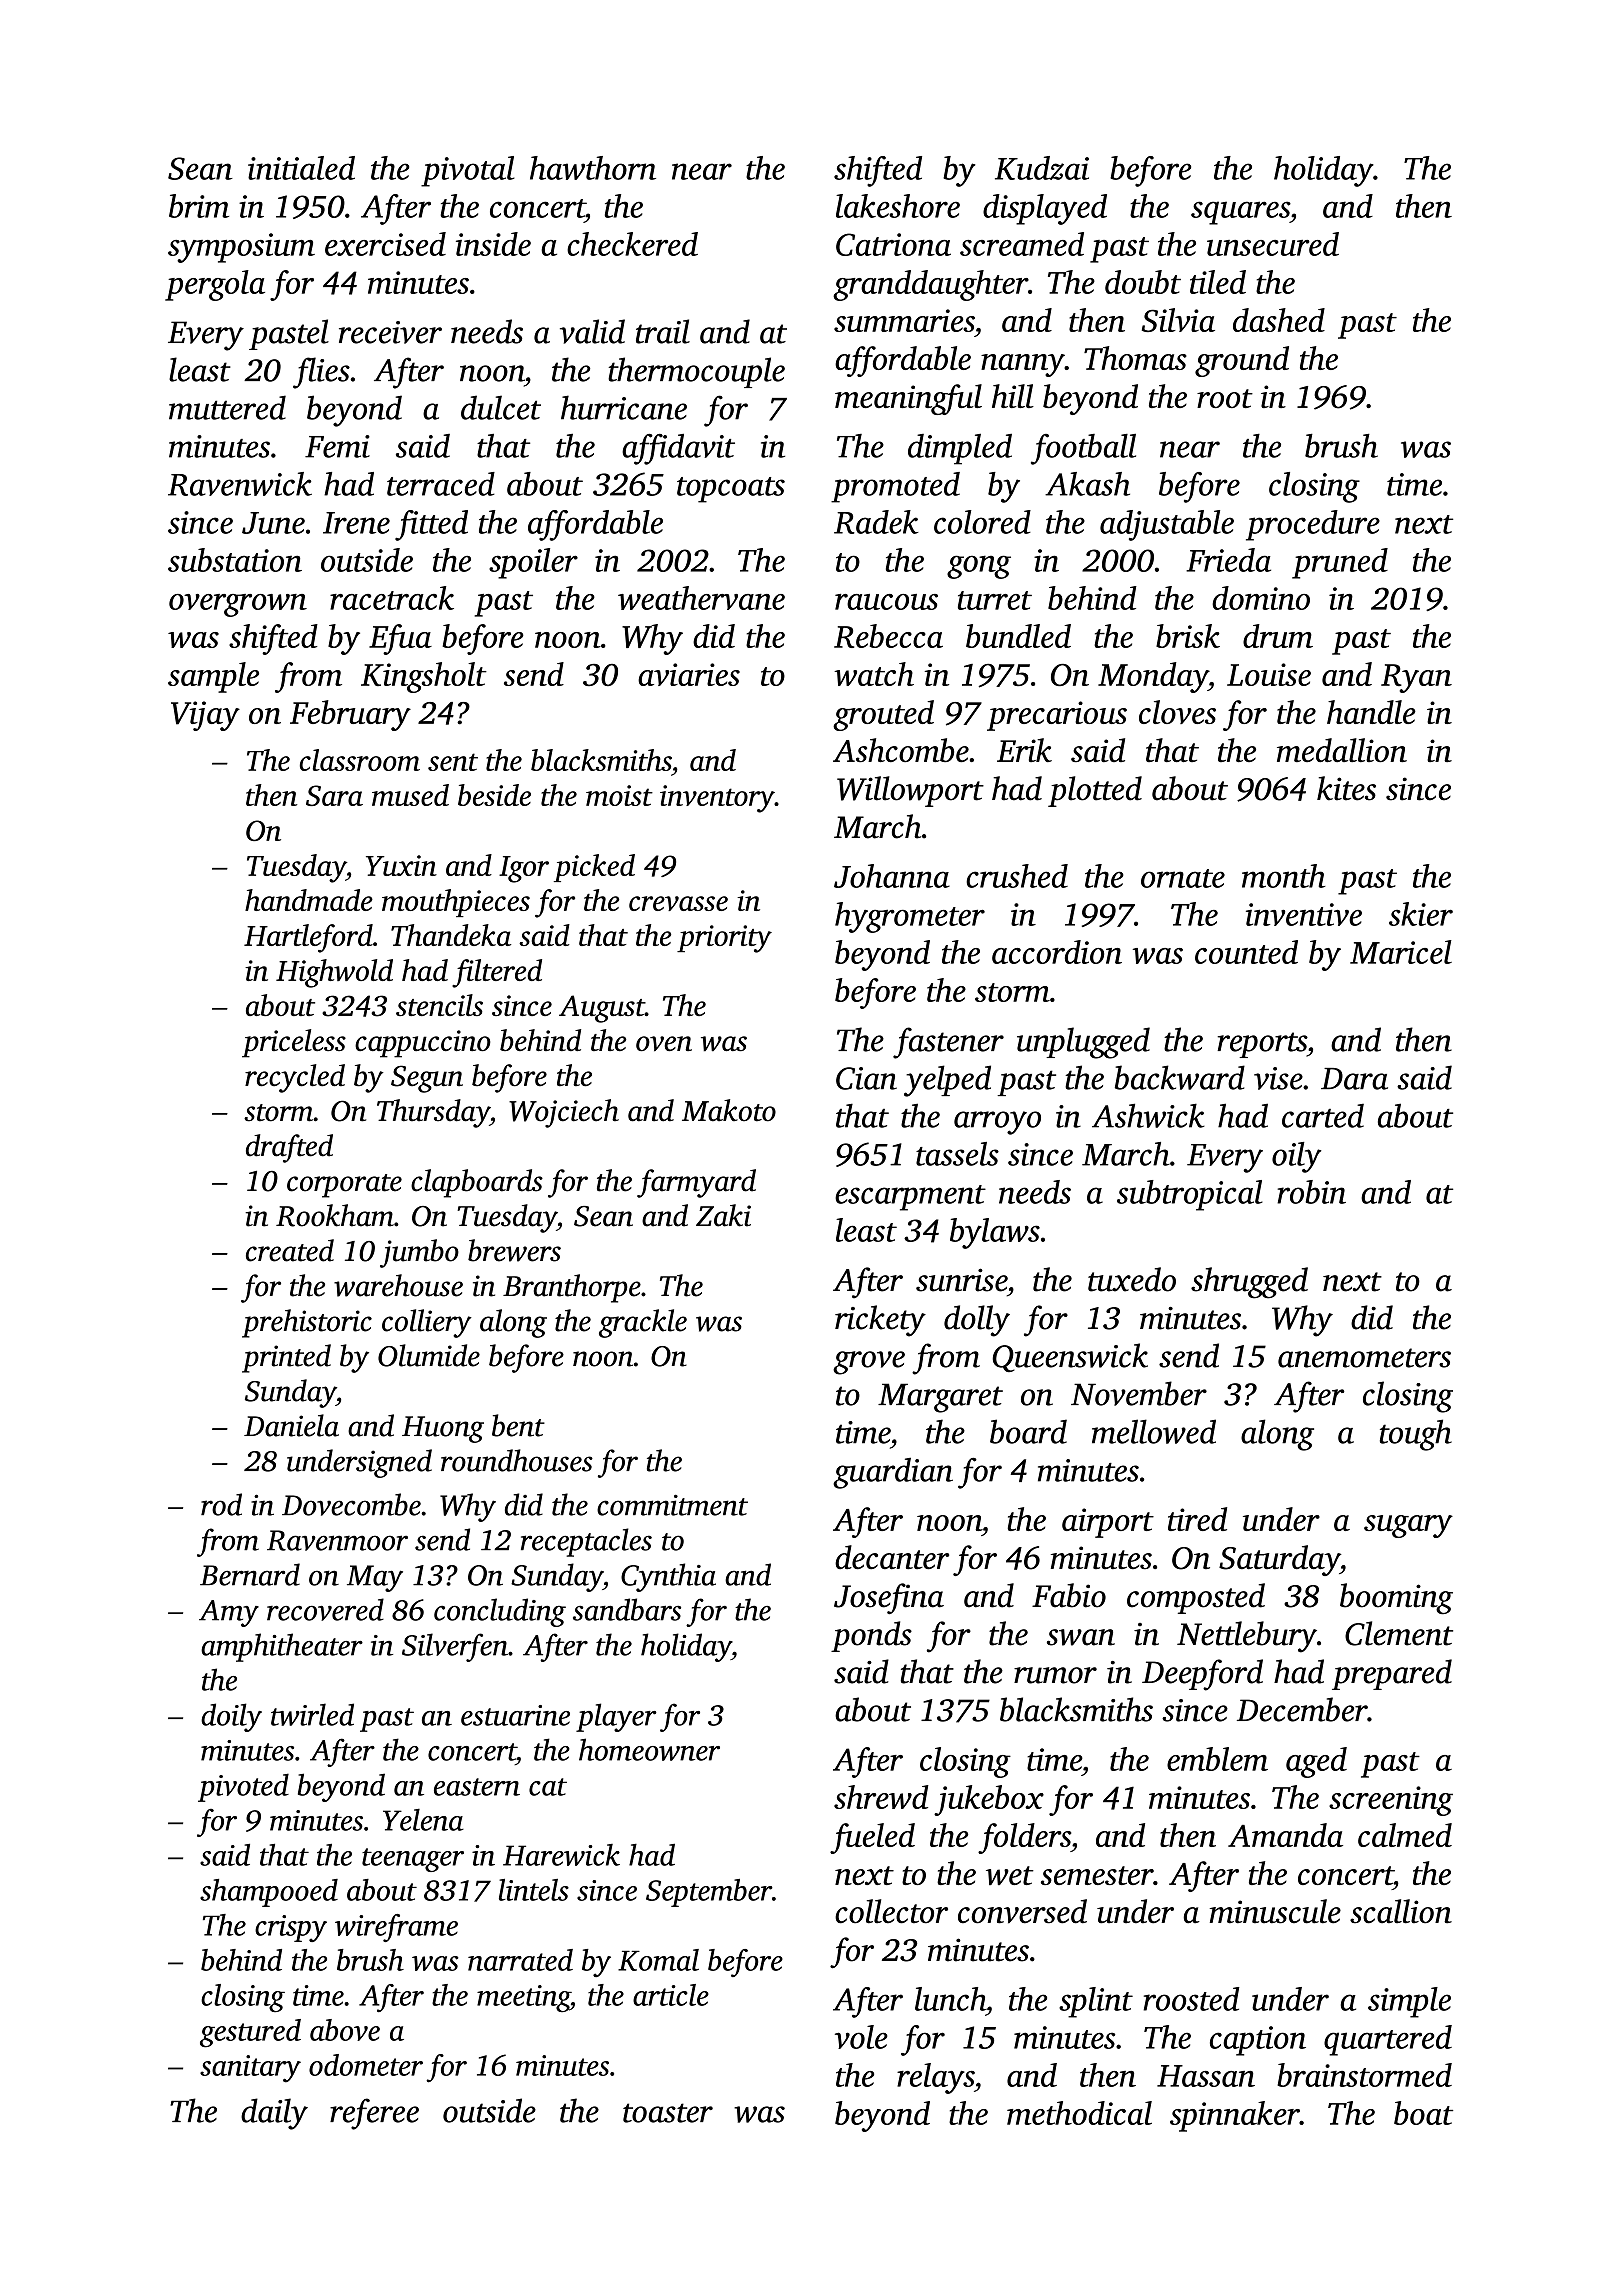  Describe the element at coordinates (892, 876) in the image. I see `Johanna` at that location.
